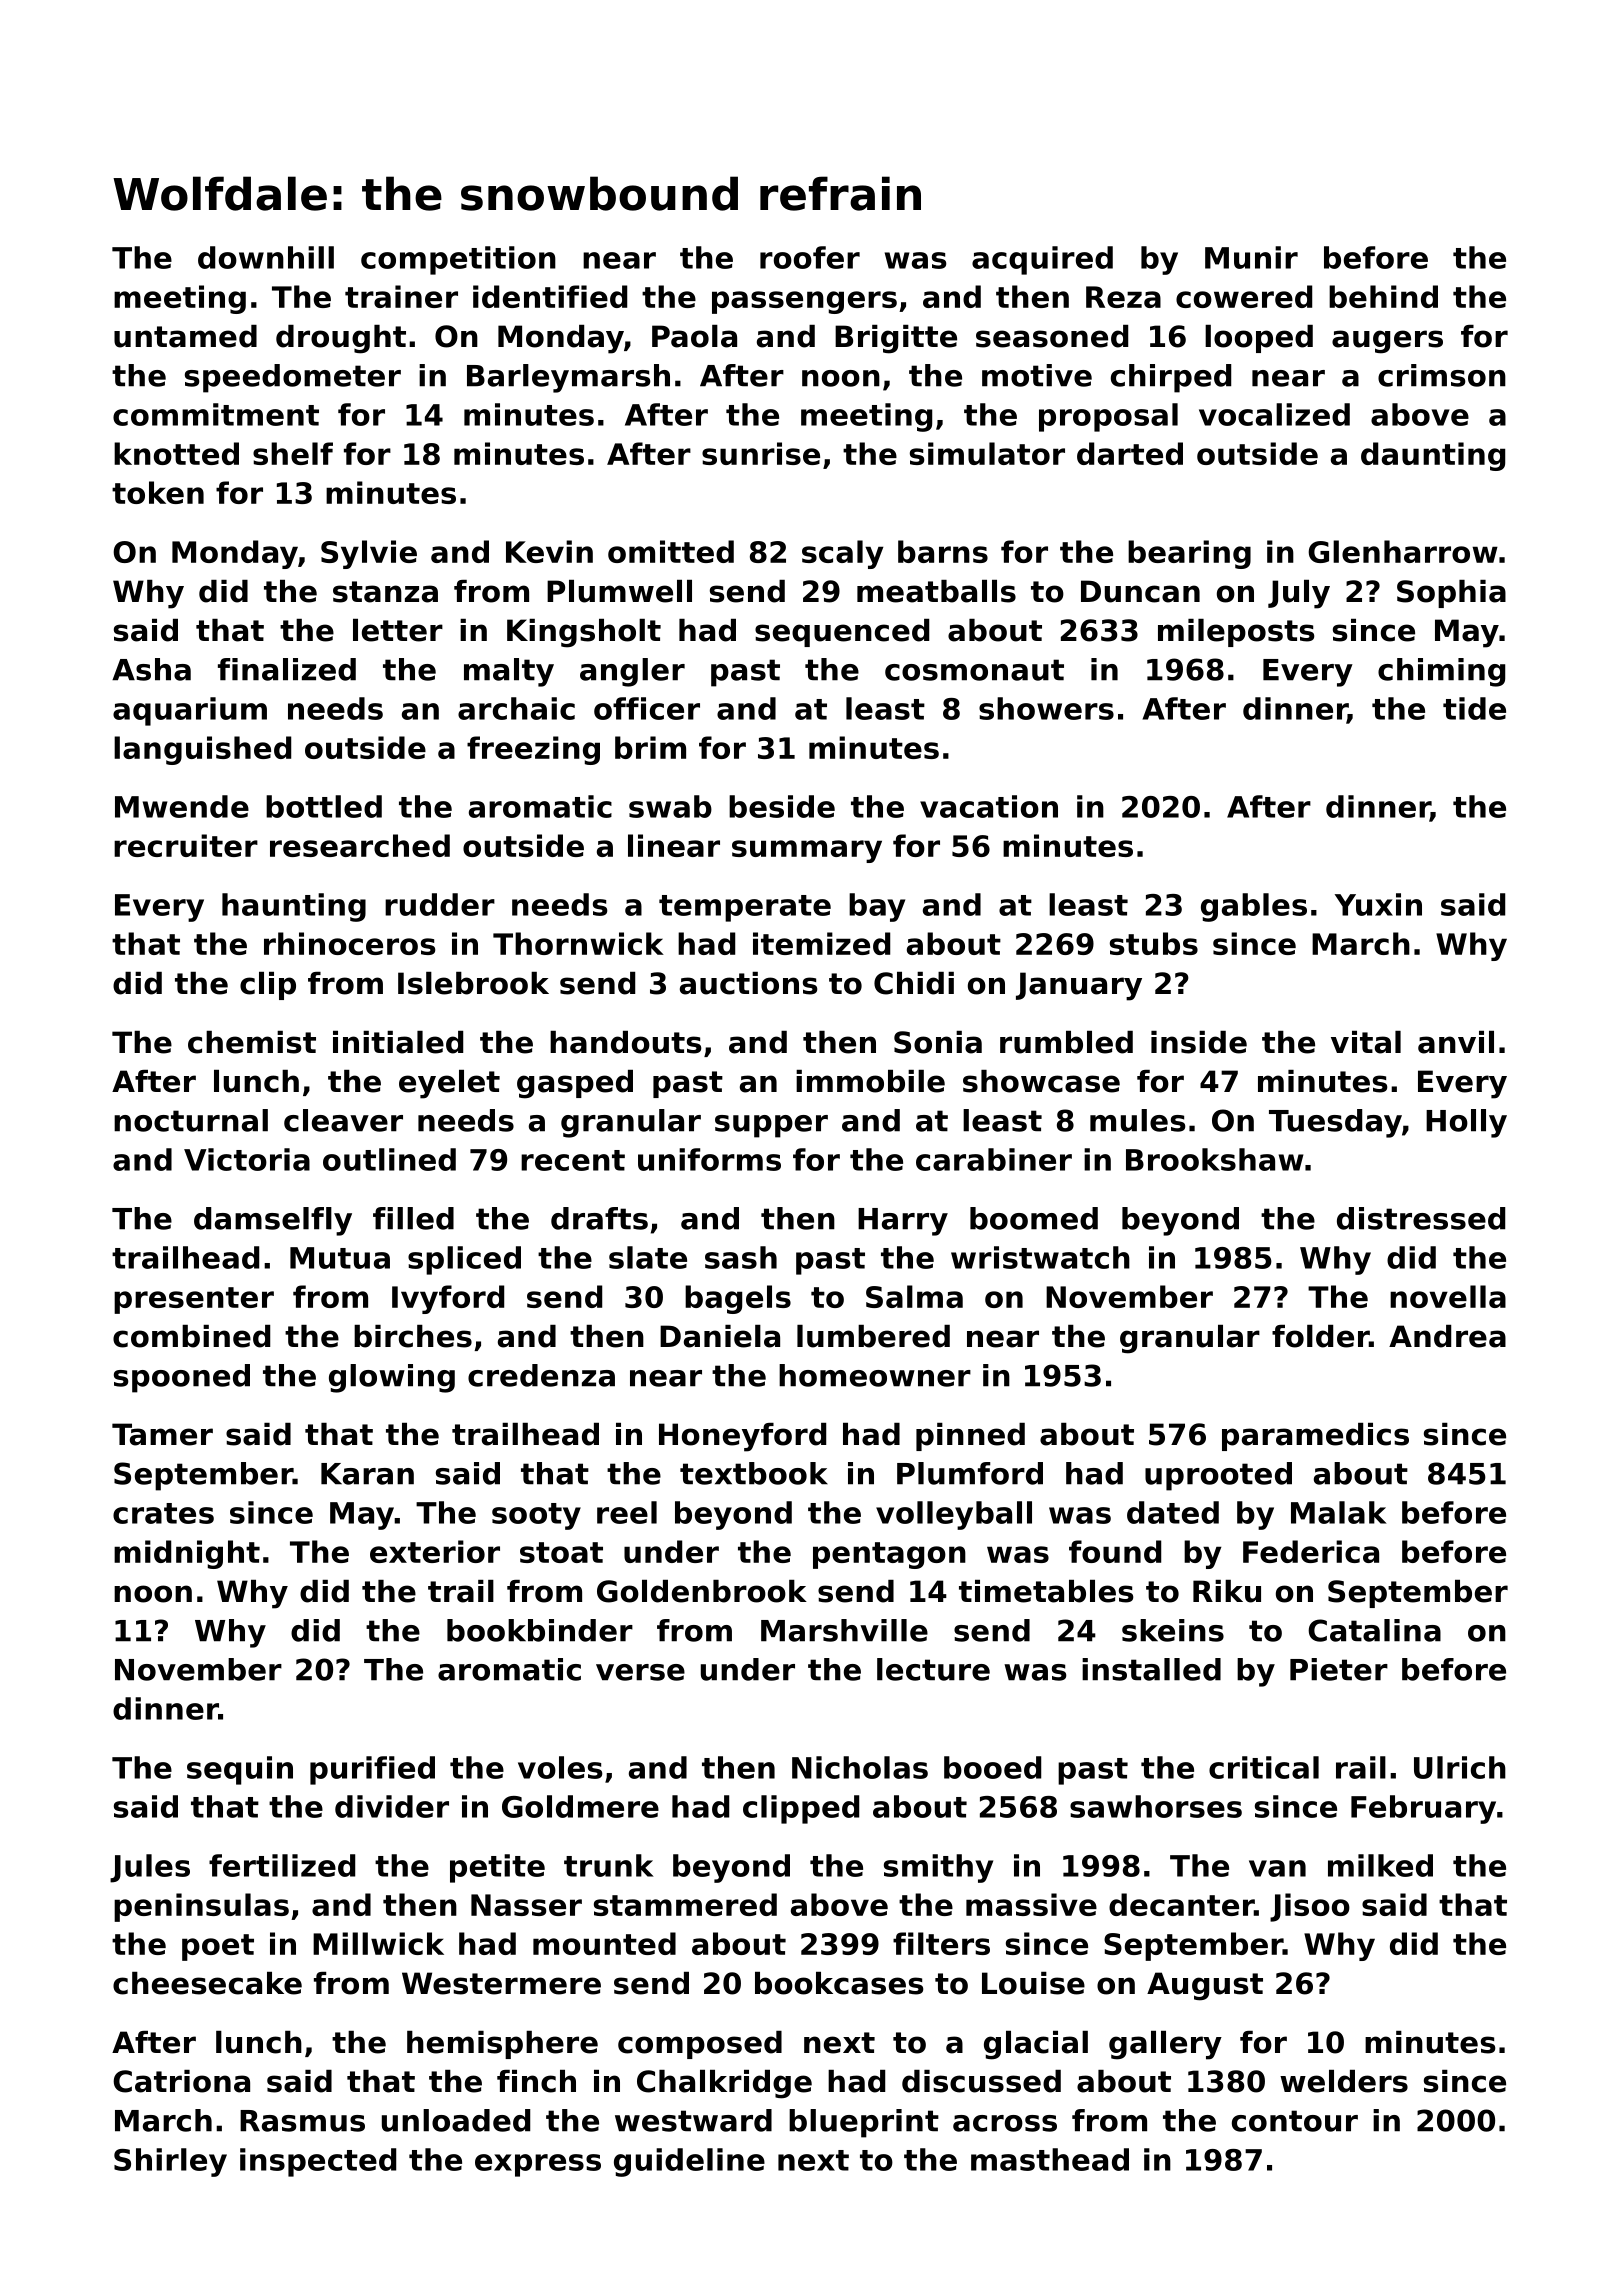  I want to click on Brookshaw, so click(1215, 1159).
